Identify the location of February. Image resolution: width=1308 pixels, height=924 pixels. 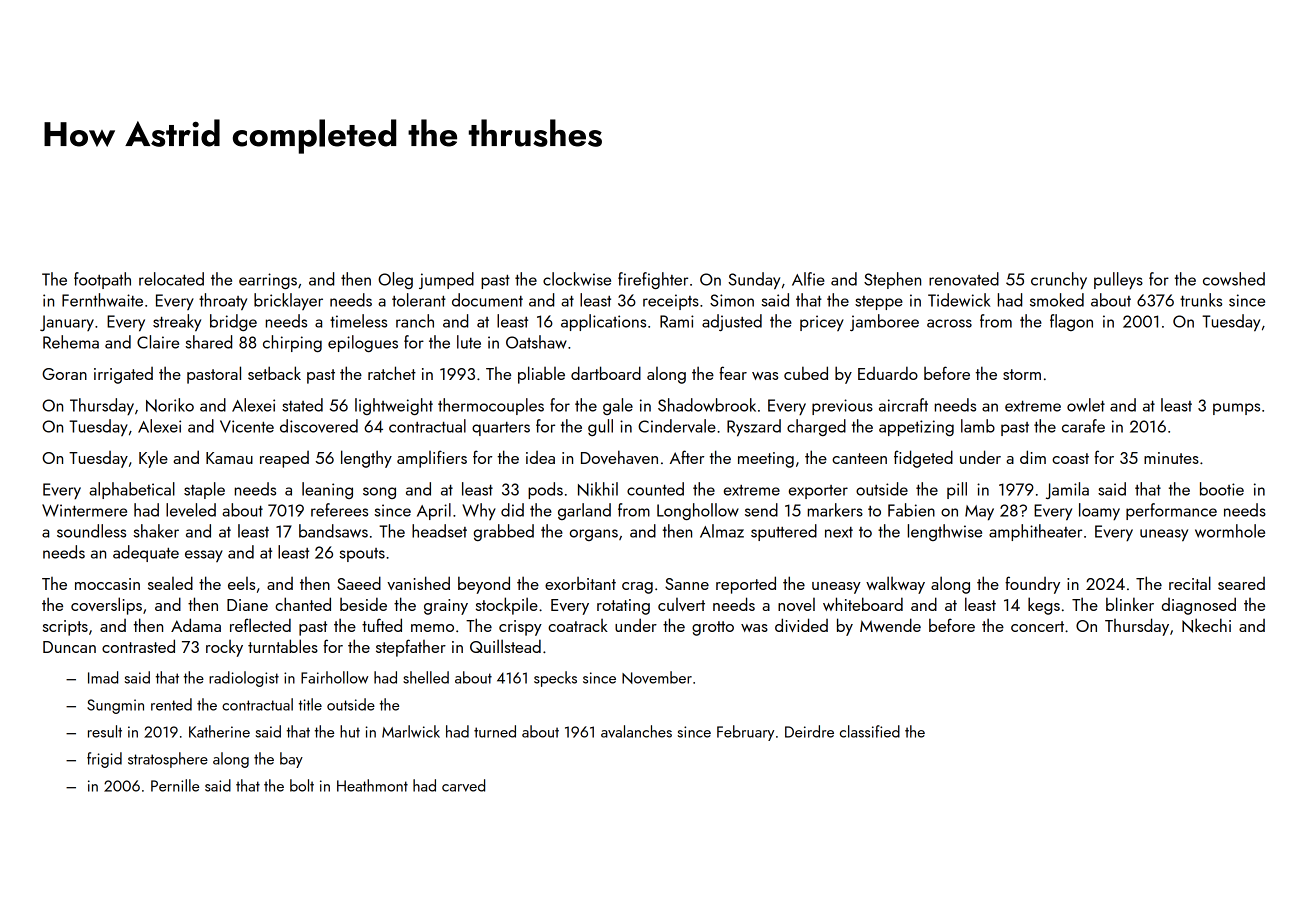
(745, 733).
